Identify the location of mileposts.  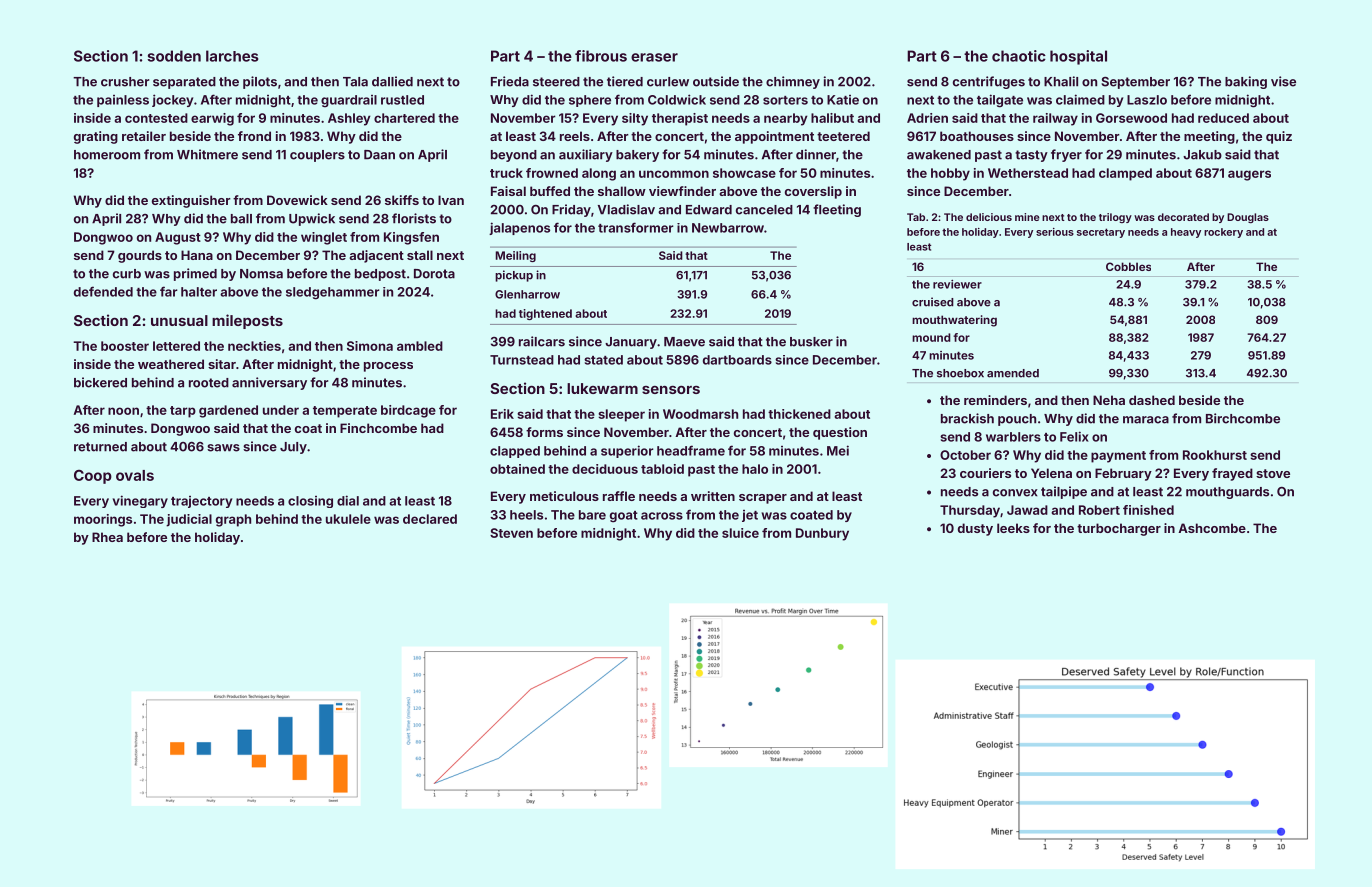
(247, 321).
